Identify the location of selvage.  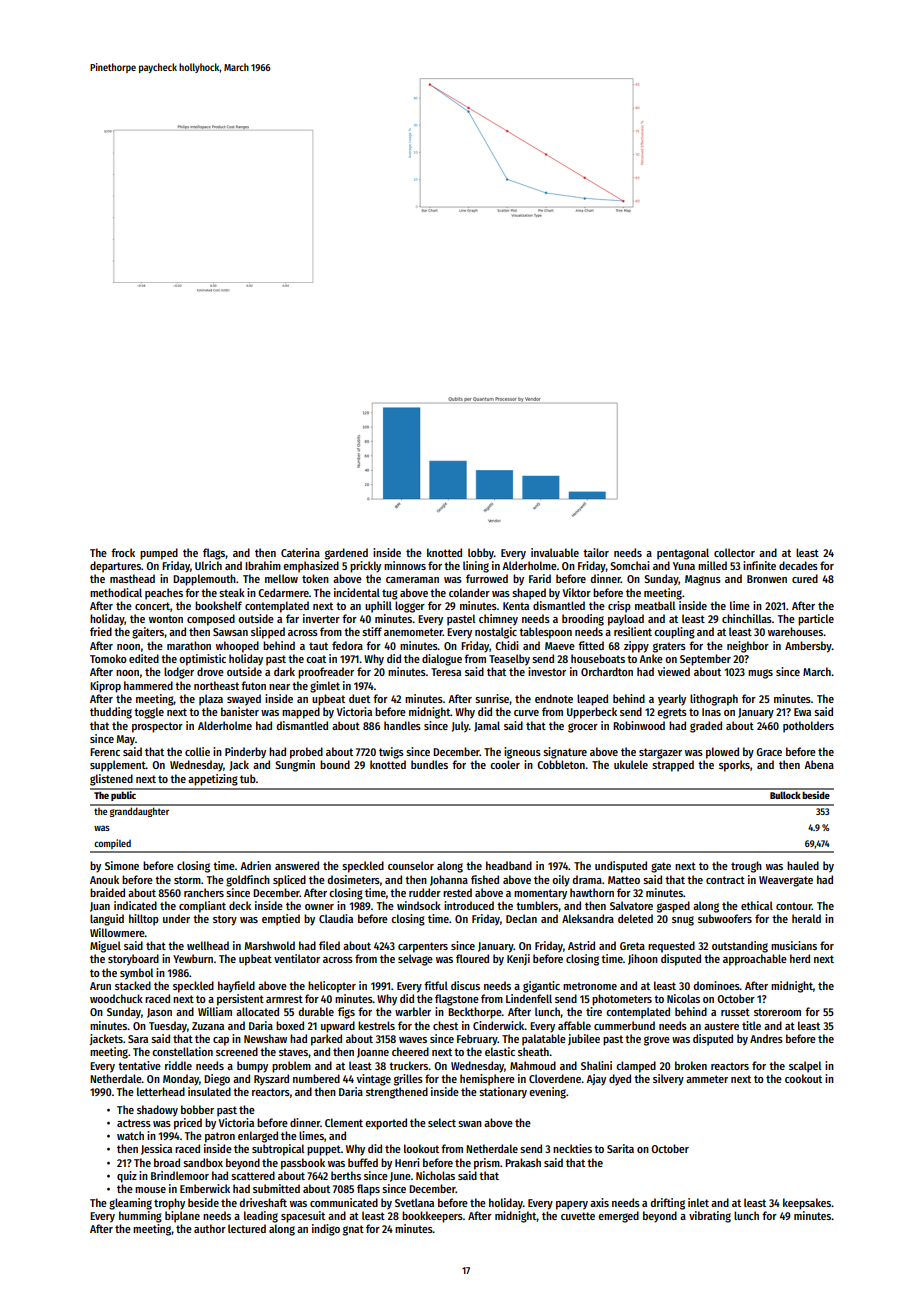
(415, 960).
